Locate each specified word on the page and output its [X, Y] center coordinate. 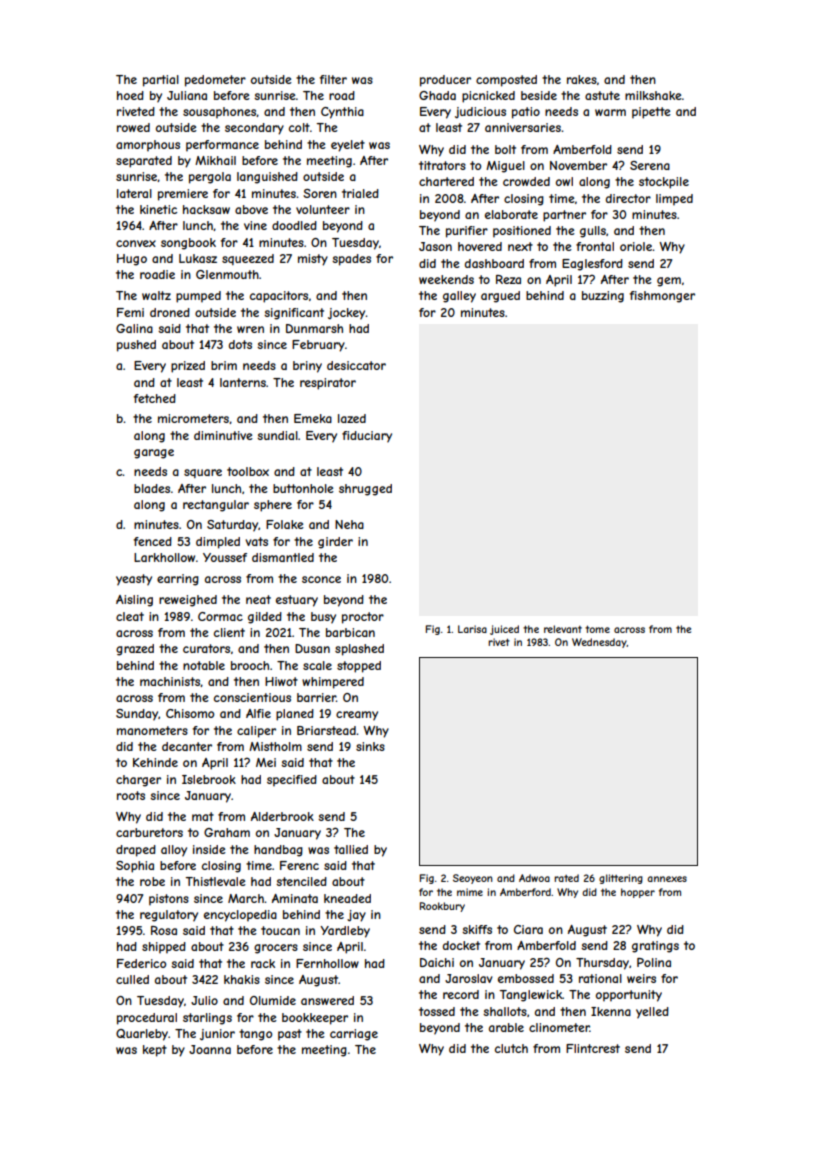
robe [152, 881]
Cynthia [342, 113]
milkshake [653, 95]
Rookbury [442, 907]
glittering [621, 879]
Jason [435, 246]
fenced [153, 541]
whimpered [333, 683]
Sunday [137, 715]
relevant [563, 629]
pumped [198, 297]
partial [161, 81]
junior [217, 1034]
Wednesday [599, 643]
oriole [636, 246]
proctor [363, 618]
